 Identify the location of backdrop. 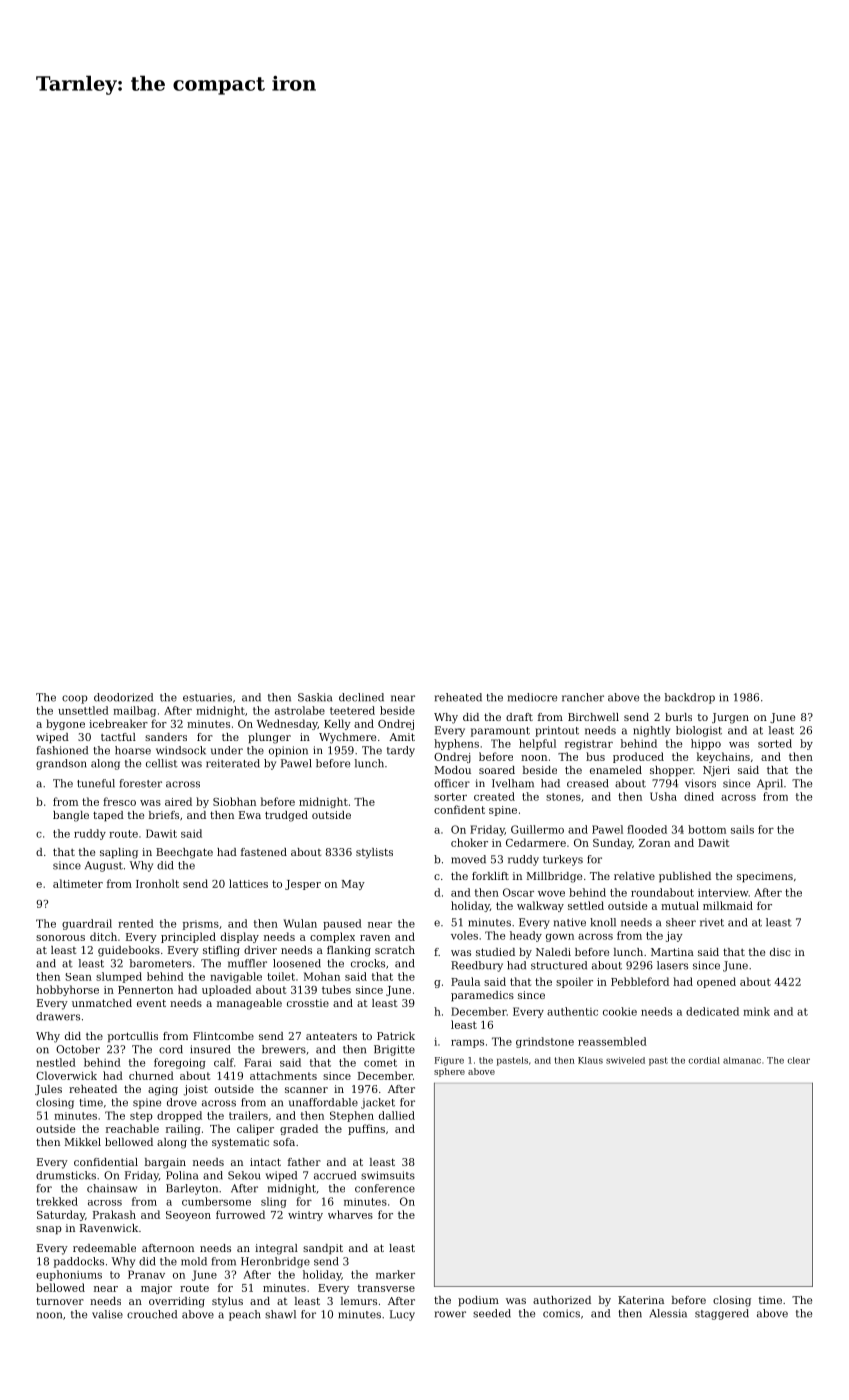
(690, 698).
